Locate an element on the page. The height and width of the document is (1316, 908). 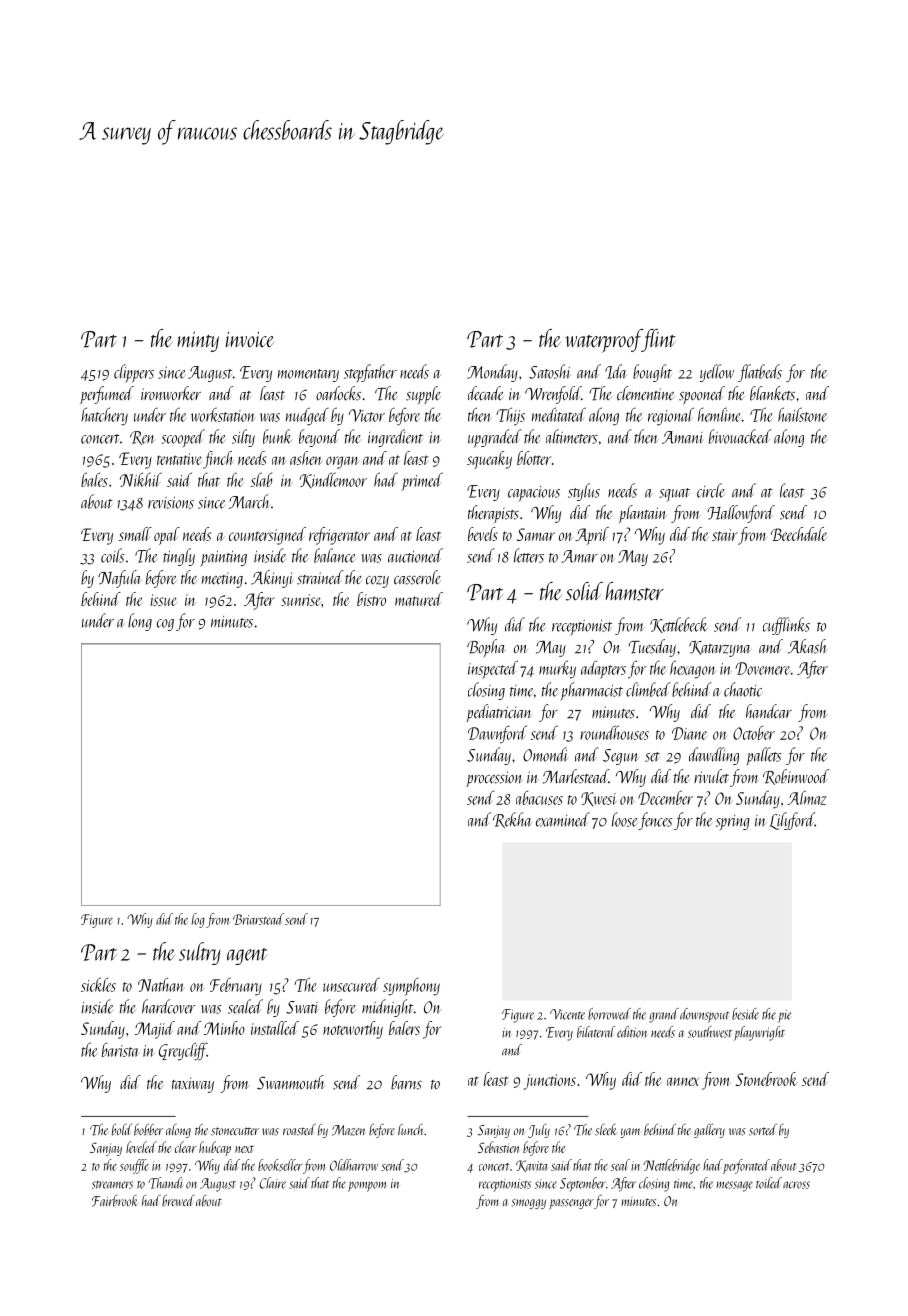
ironworker is located at coordinates (171, 393).
